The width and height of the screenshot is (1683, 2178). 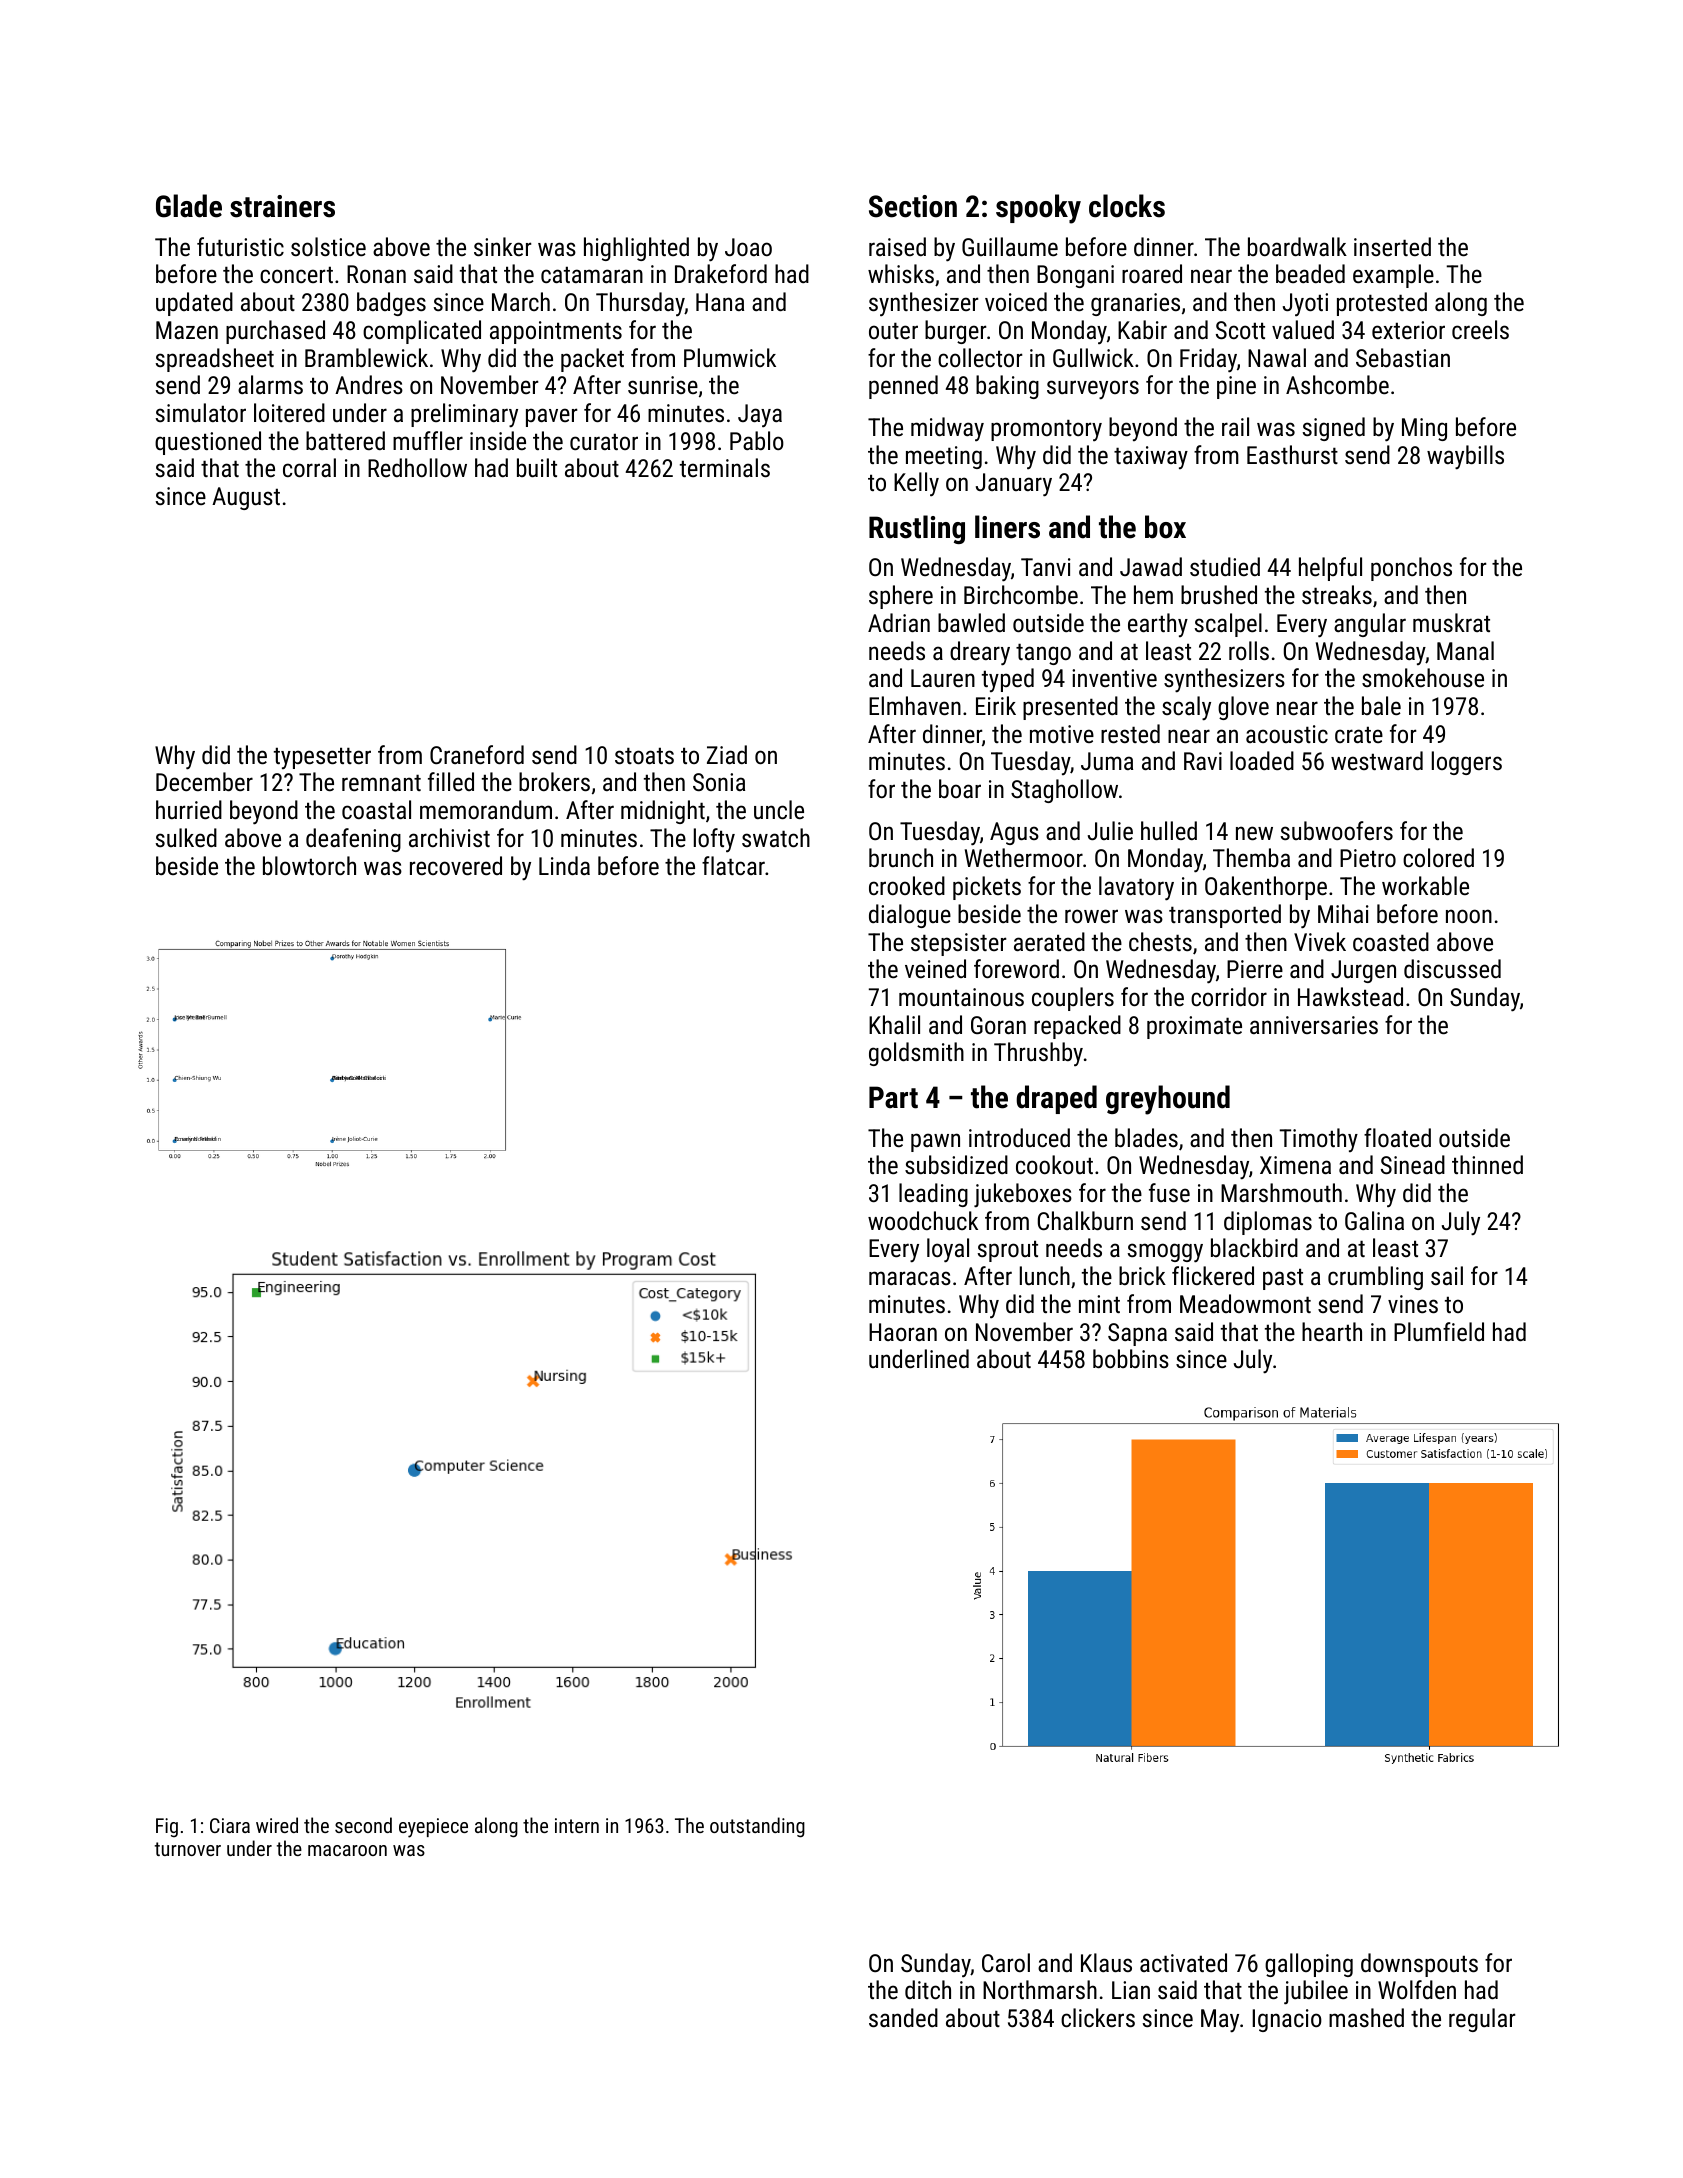 What do you see at coordinates (903, 2017) in the screenshot?
I see `sanded` at bounding box center [903, 2017].
